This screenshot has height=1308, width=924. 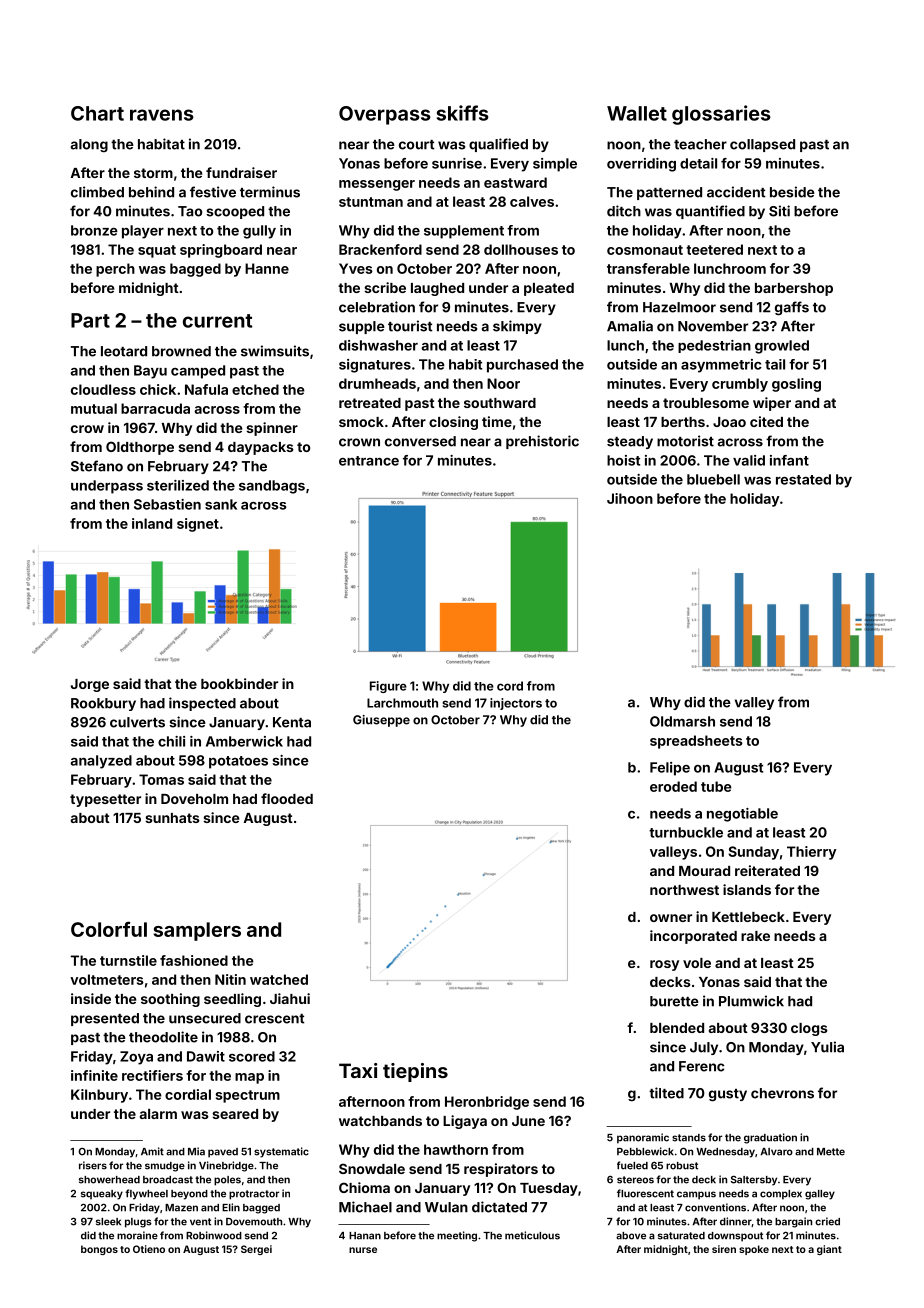 I want to click on clogs, so click(x=809, y=1029).
